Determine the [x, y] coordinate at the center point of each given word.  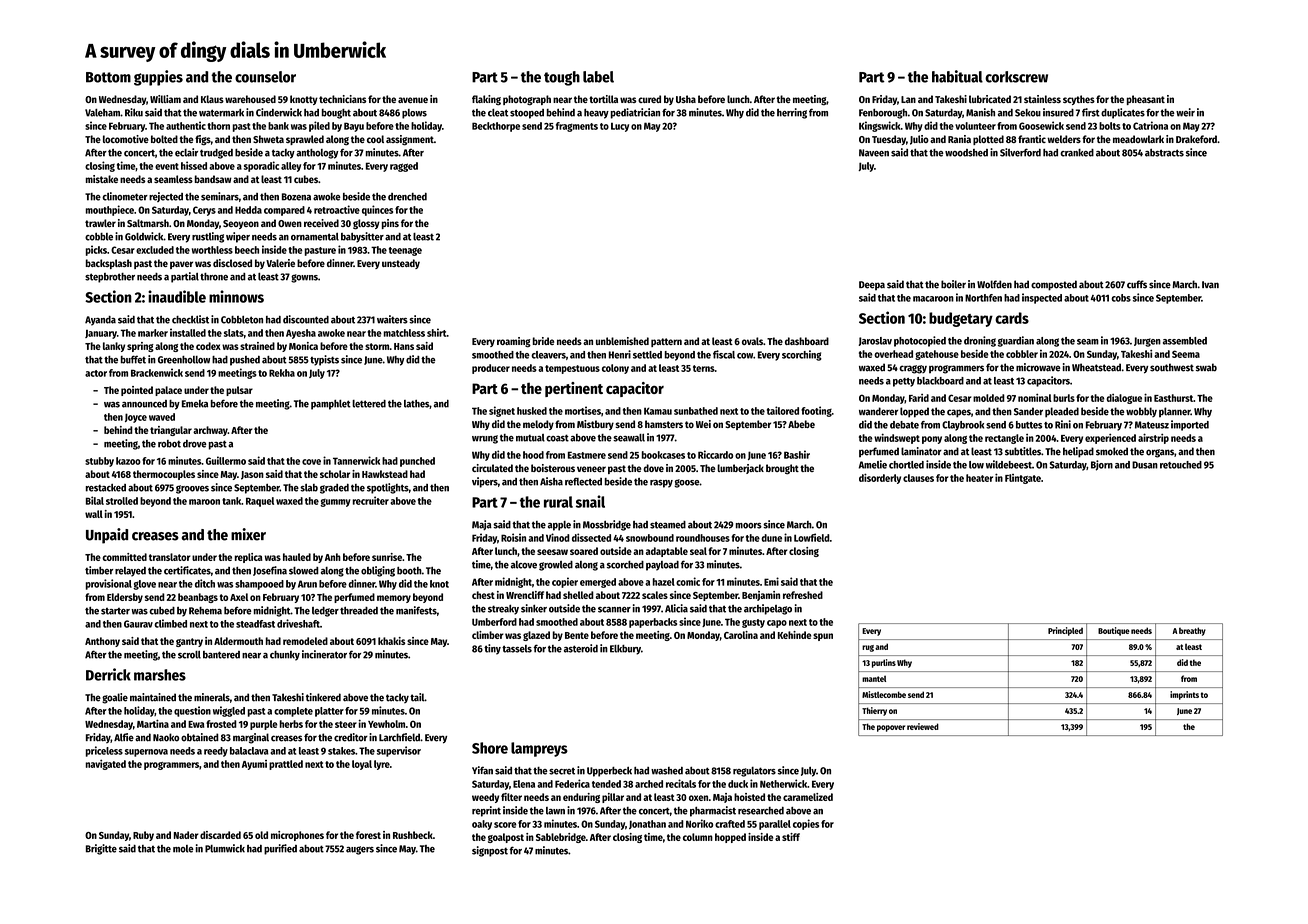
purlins [884, 663]
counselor [265, 77]
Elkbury [625, 650]
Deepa [872, 286]
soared [584, 551]
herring [792, 113]
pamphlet [331, 405]
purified [280, 849]
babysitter [362, 237]
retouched [1181, 465]
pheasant [1146, 100]
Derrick [108, 674]
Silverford [1020, 152]
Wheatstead [1096, 367]
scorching [802, 355]
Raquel [260, 502]
